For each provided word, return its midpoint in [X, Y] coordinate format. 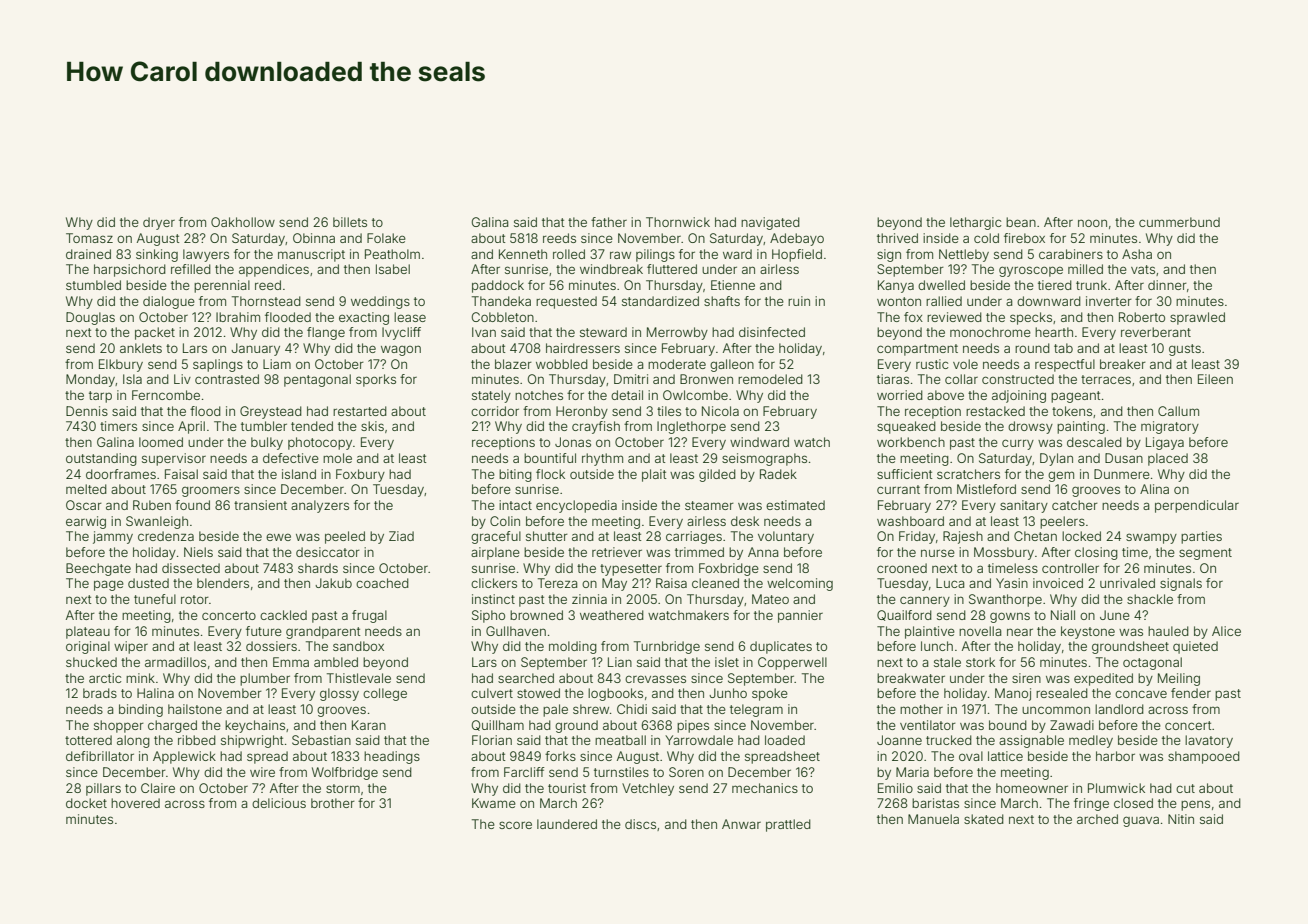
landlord [1119, 709]
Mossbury [1004, 553]
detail [627, 395]
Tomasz [89, 238]
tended [312, 426]
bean [1021, 222]
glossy [339, 694]
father [609, 222]
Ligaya [1165, 443]
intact [515, 505]
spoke [770, 694]
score [515, 825]
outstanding [101, 459]
